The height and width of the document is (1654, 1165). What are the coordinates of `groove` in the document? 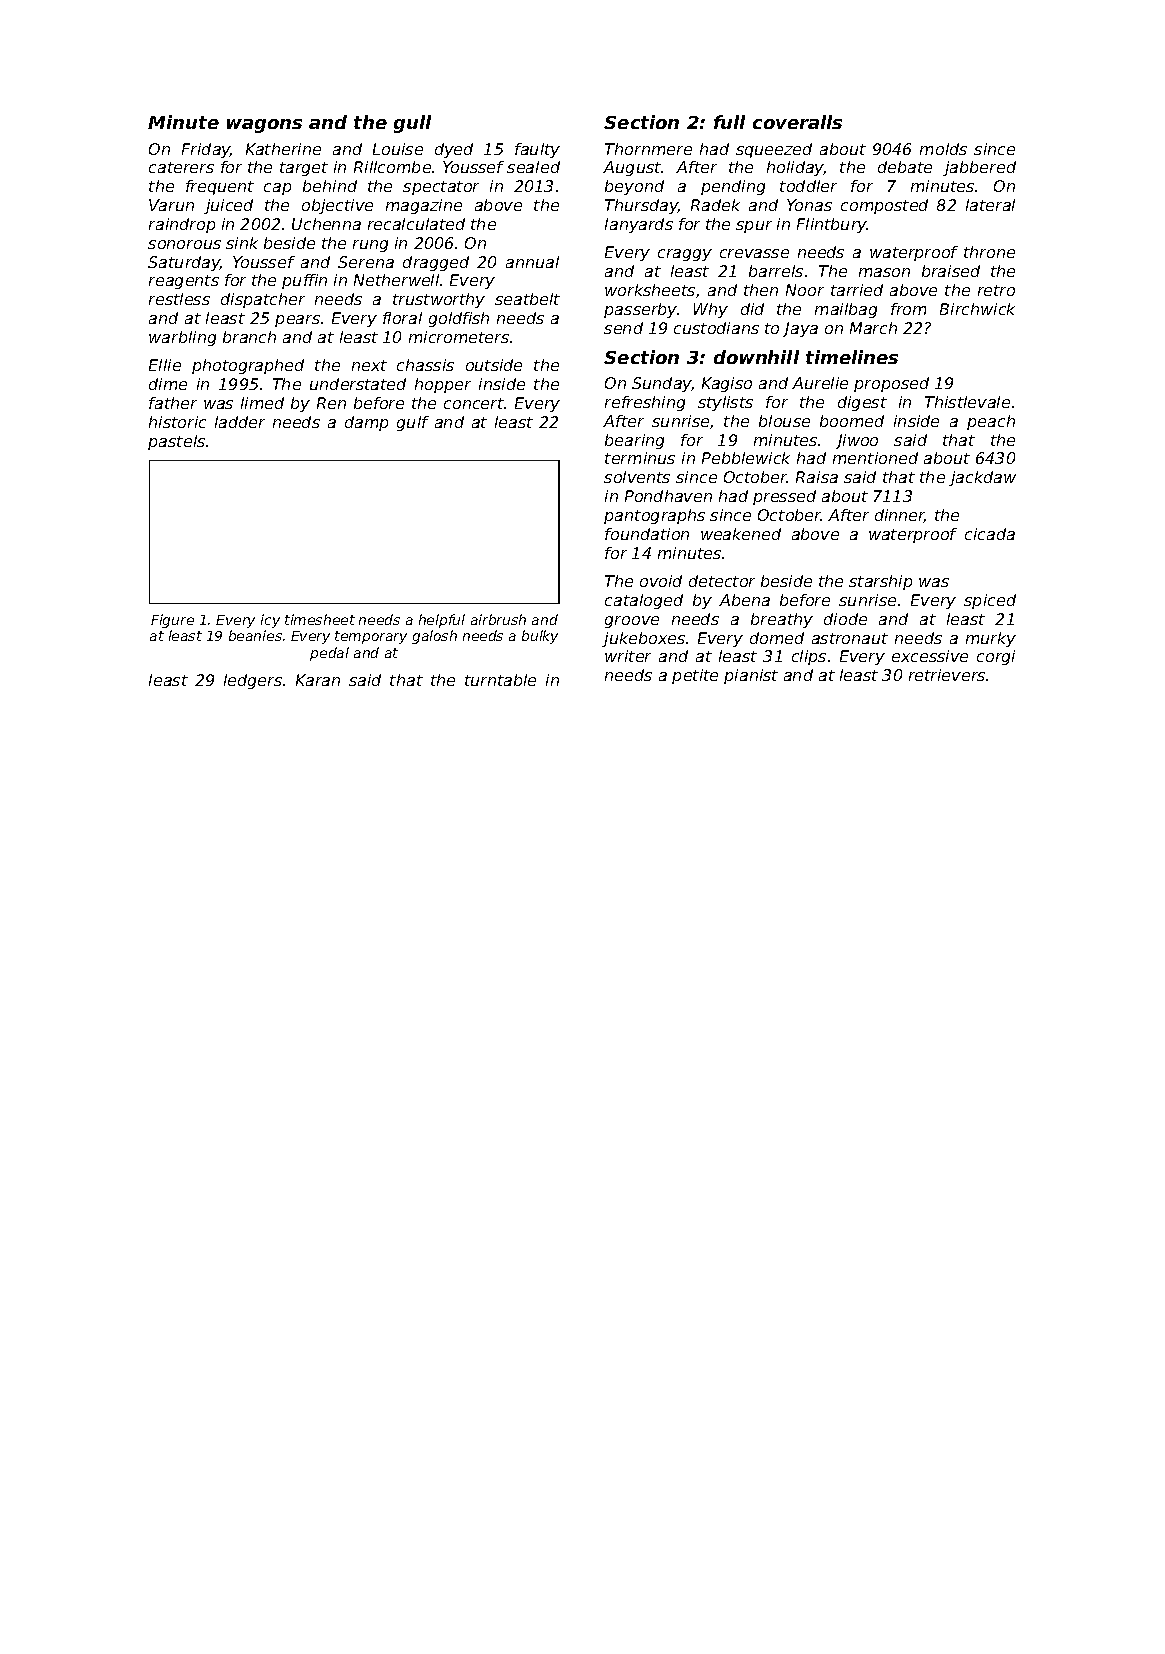 It's located at (632, 622).
